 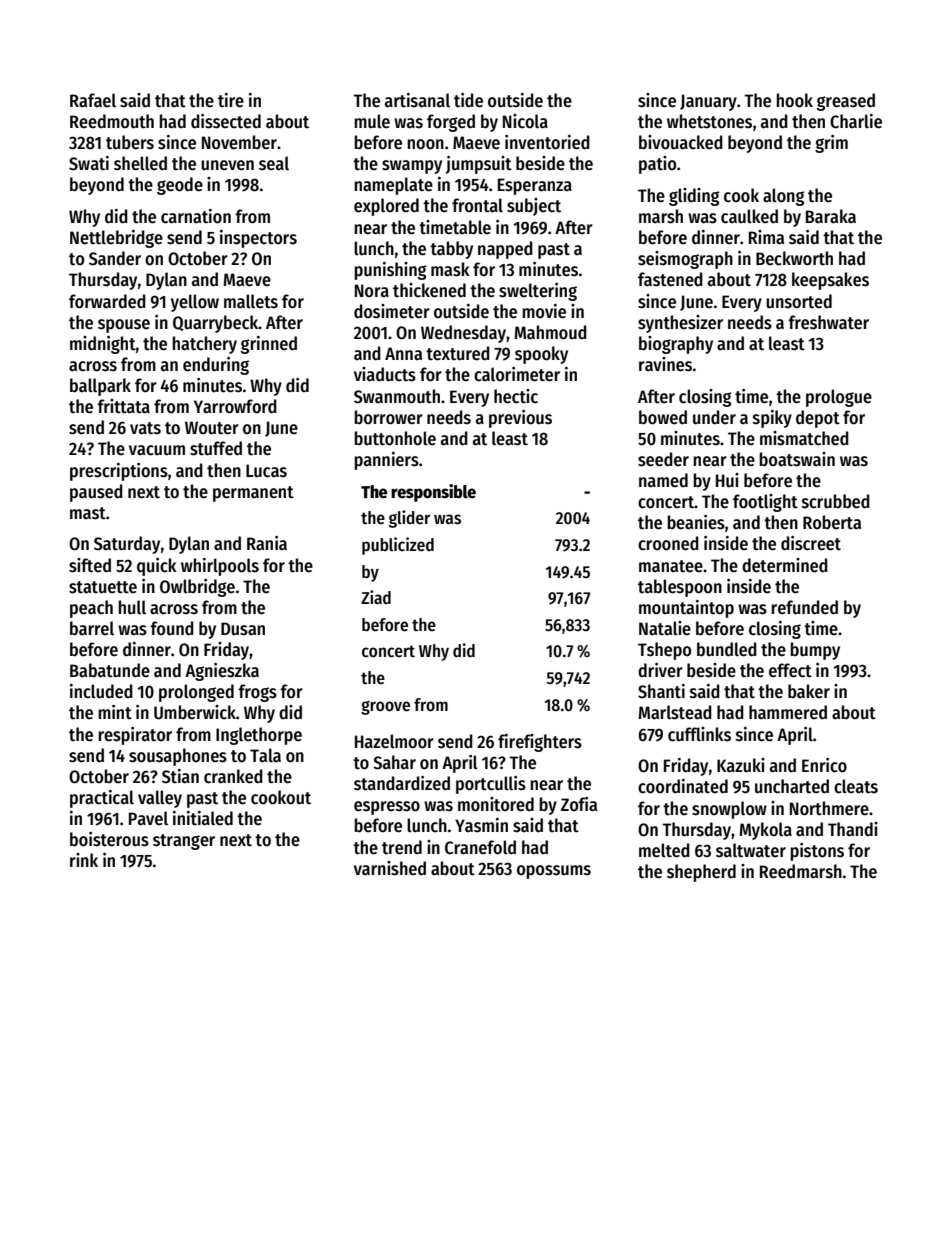 What do you see at coordinates (517, 374) in the document?
I see `calorimeter` at bounding box center [517, 374].
